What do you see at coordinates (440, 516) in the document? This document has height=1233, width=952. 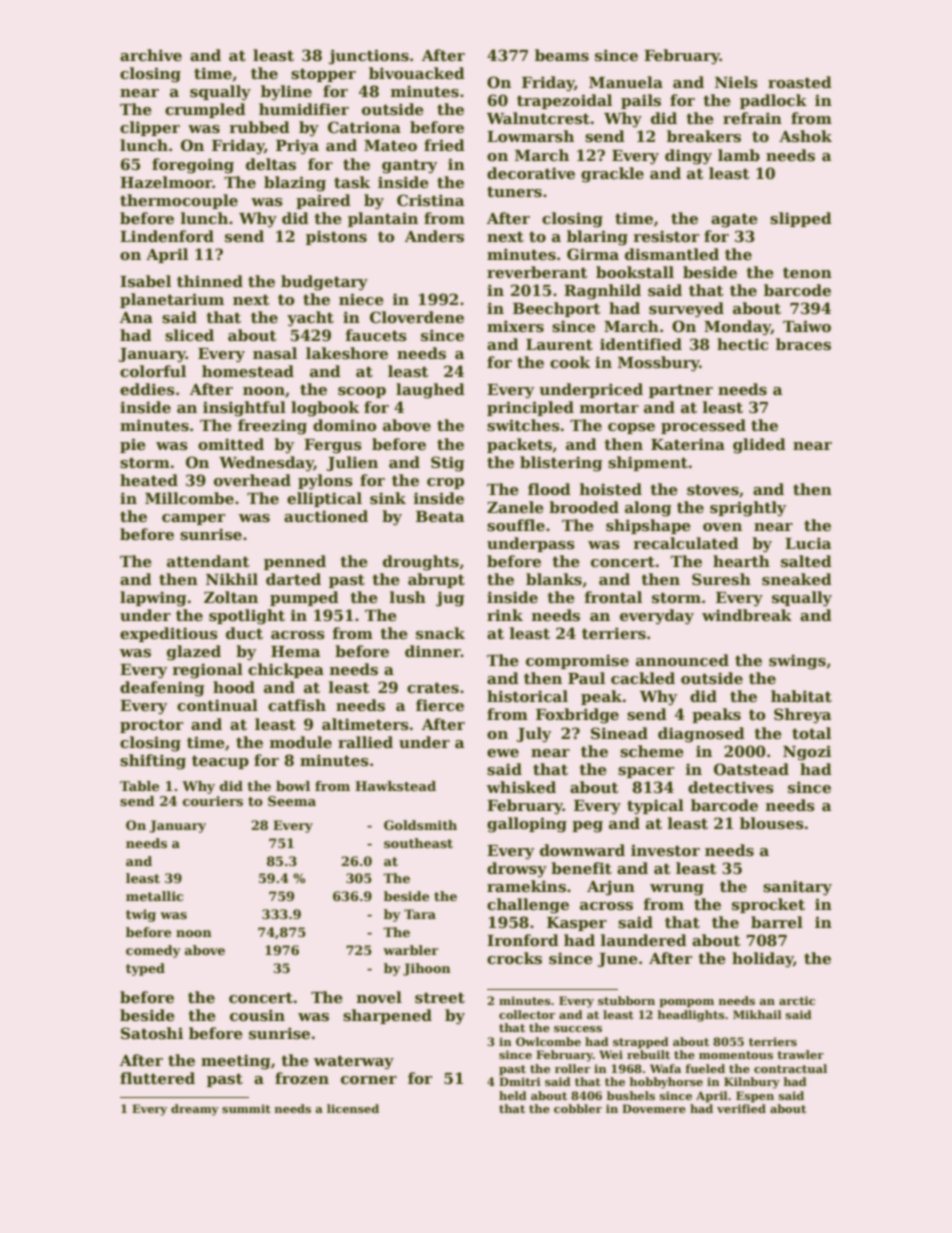 I see `Beata` at bounding box center [440, 516].
